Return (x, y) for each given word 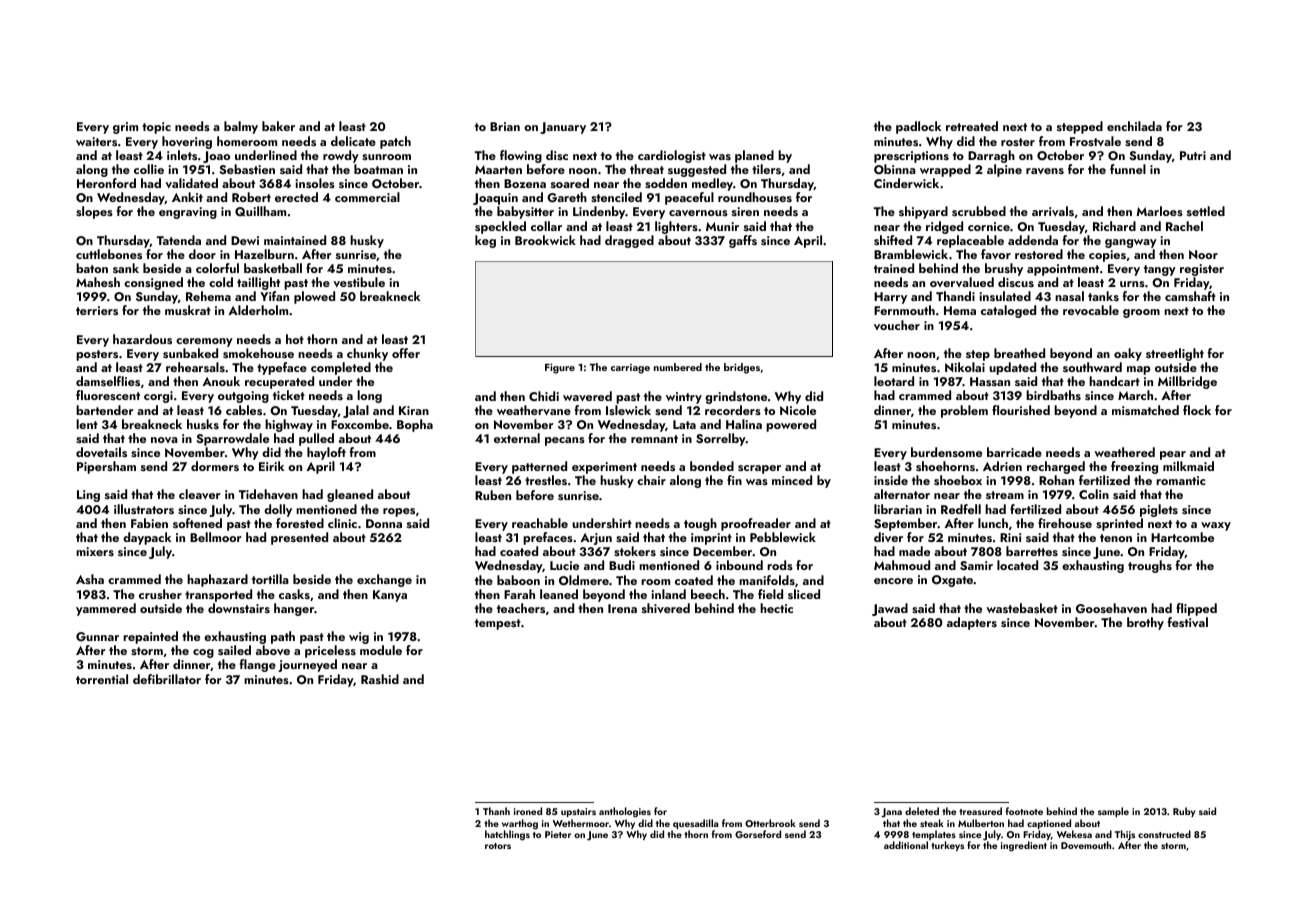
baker (278, 126)
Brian (505, 126)
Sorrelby (721, 439)
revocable (1091, 310)
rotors (498, 846)
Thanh (496, 811)
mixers (95, 551)
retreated (972, 126)
